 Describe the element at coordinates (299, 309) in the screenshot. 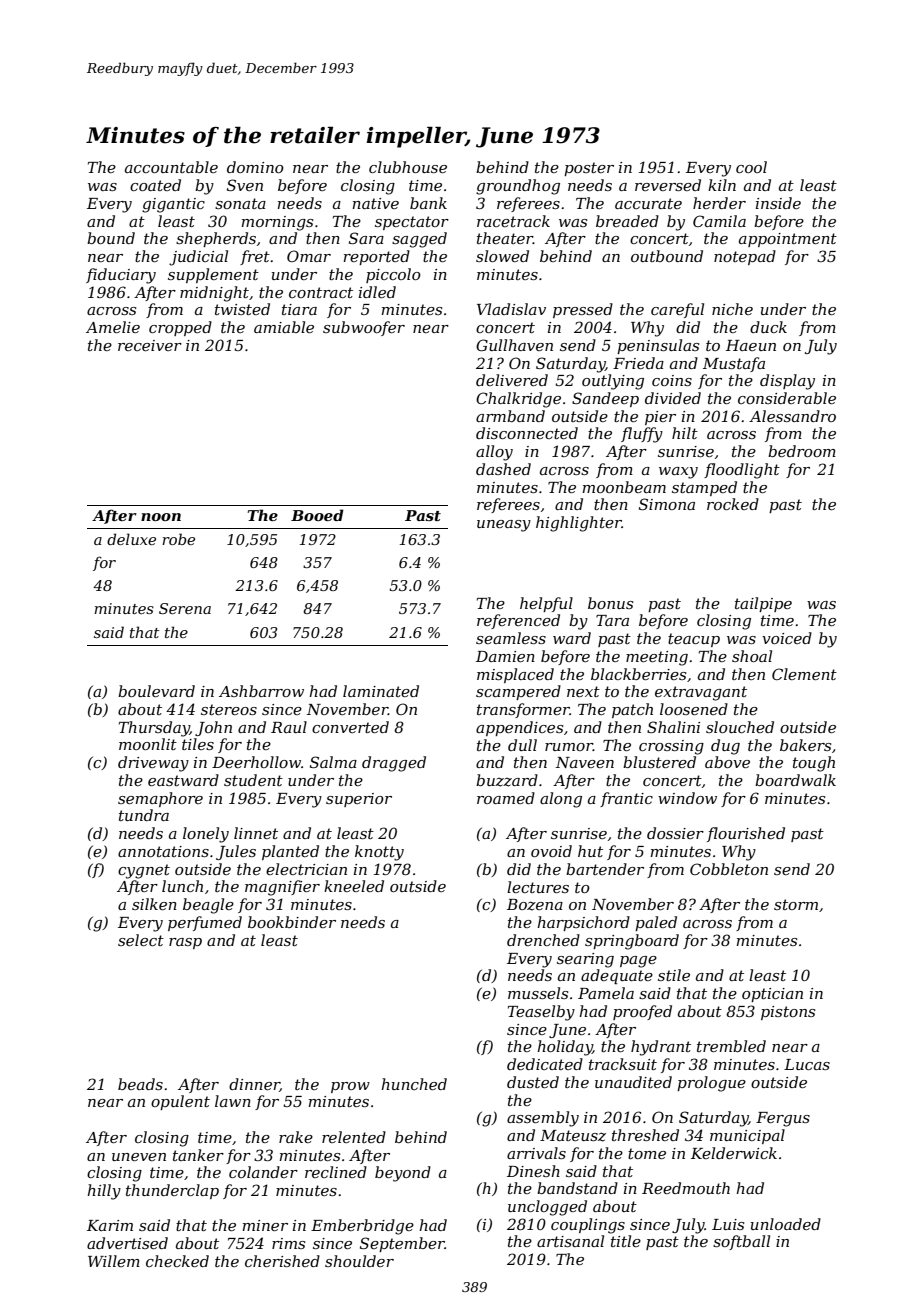

I see `tiara` at that location.
